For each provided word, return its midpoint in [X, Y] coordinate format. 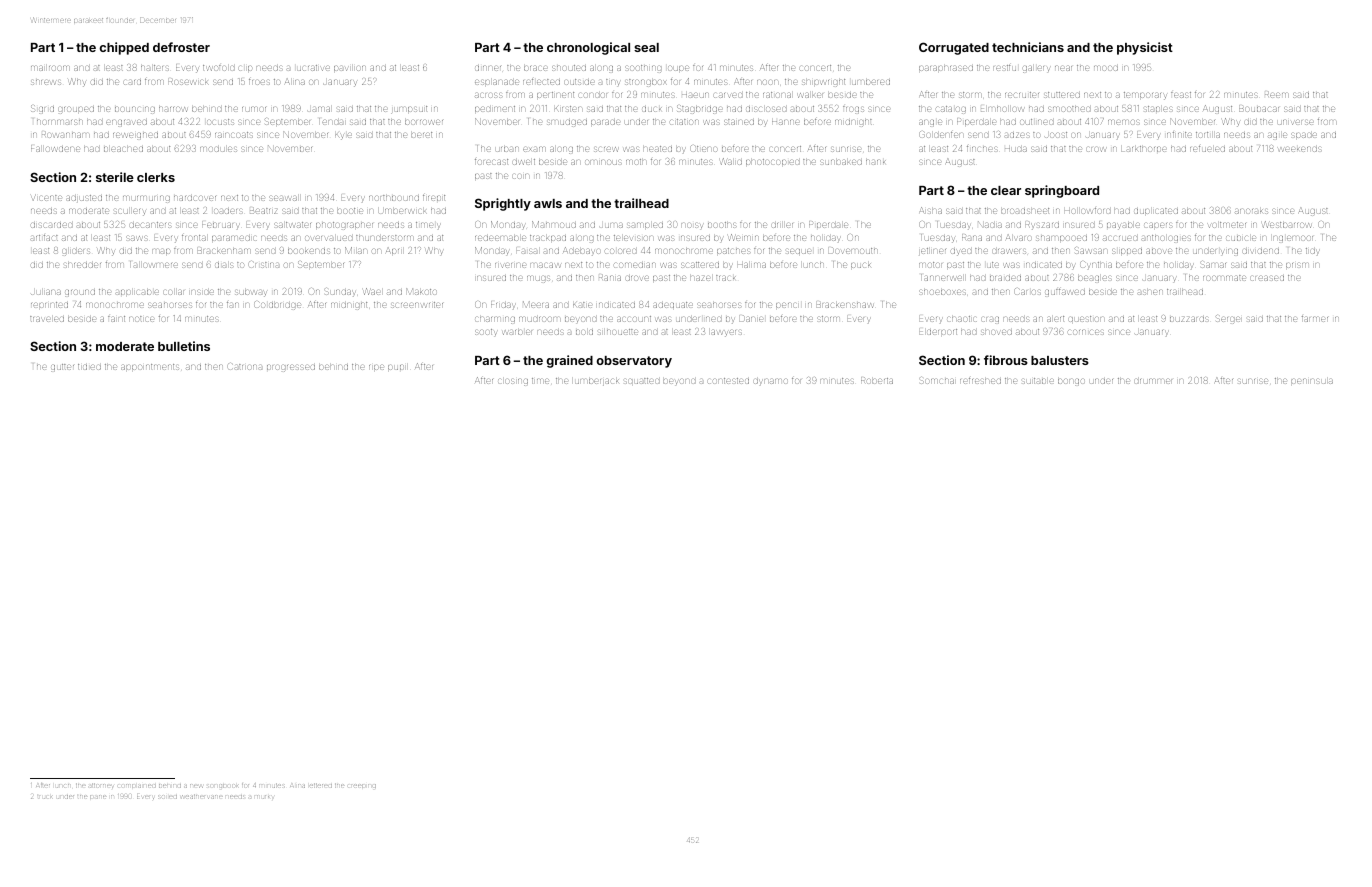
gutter [62, 368]
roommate [1224, 278]
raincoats [234, 135]
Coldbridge [277, 305]
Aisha [931, 210]
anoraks [1251, 211]
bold [584, 332]
